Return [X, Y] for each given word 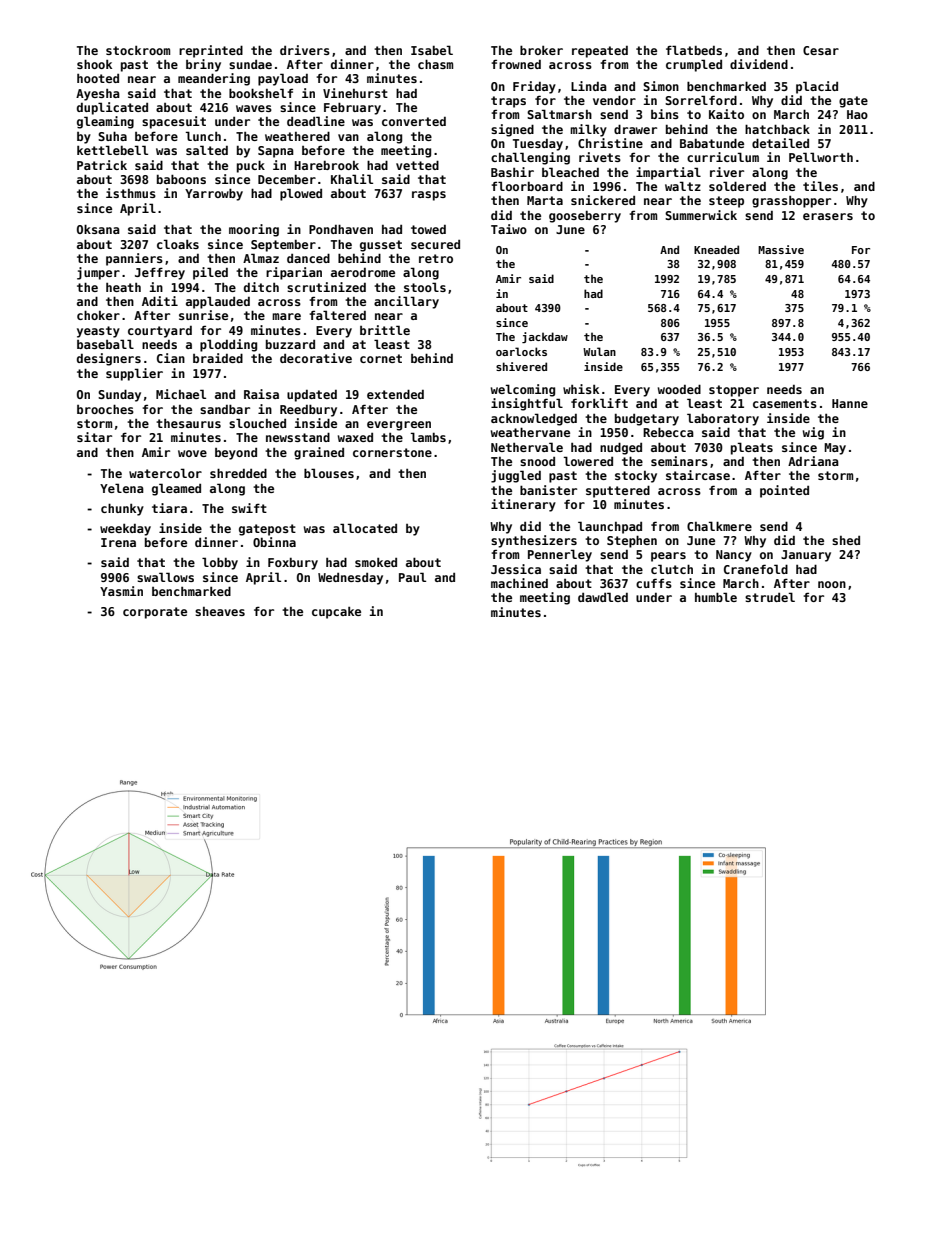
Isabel [432, 50]
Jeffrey [160, 273]
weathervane [530, 432]
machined [519, 583]
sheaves [220, 611]
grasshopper [791, 202]
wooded [679, 389]
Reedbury [308, 410]
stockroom [138, 50]
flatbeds [694, 50]
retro [436, 258]
